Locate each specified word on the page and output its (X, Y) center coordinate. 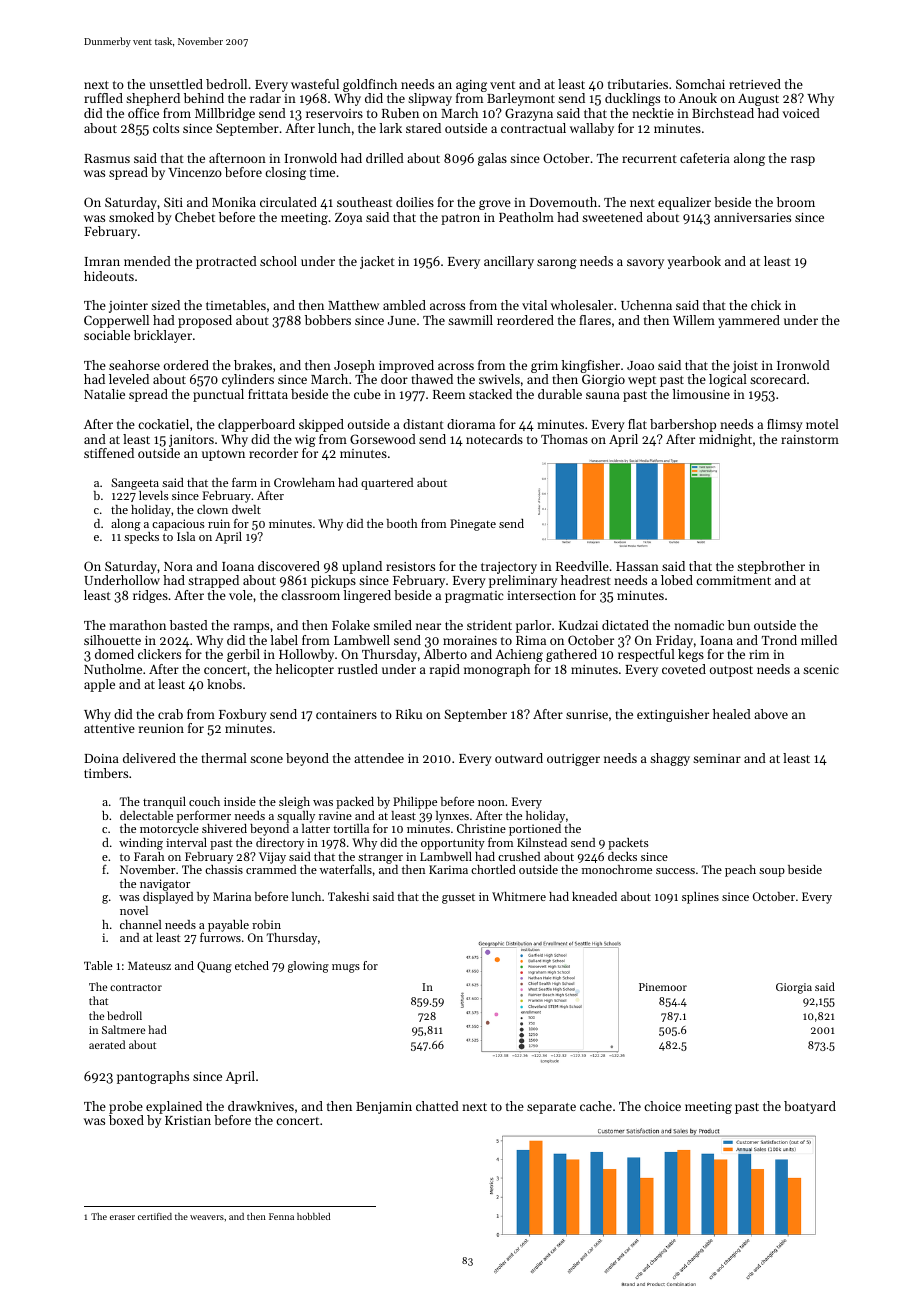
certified (155, 1216)
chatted (437, 1106)
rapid (445, 670)
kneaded (594, 896)
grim (544, 367)
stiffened (109, 453)
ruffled (103, 98)
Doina (101, 758)
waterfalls (345, 869)
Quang (214, 967)
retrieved (755, 84)
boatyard (810, 1107)
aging (471, 86)
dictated (625, 625)
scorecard (778, 379)
